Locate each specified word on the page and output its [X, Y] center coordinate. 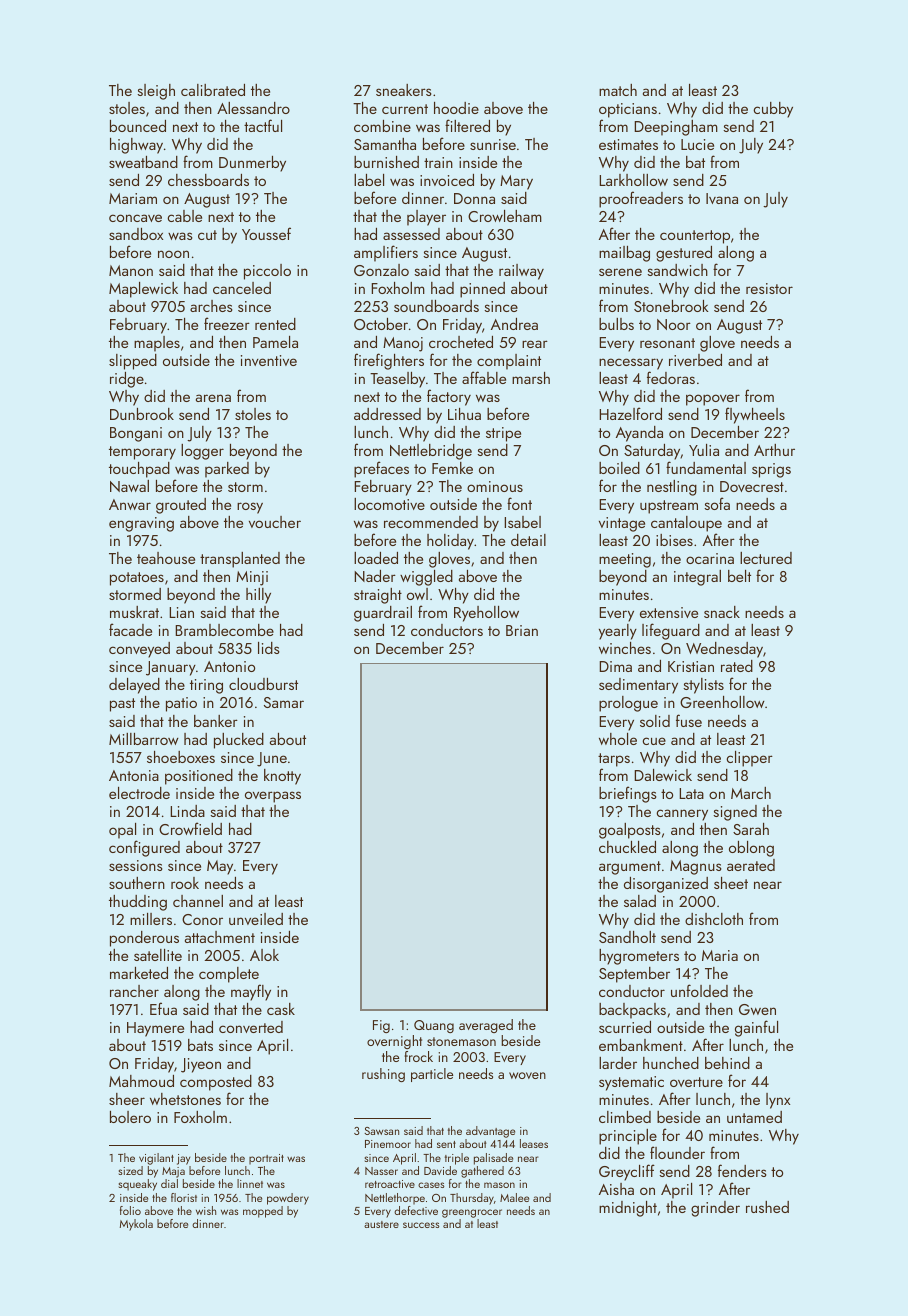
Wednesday [724, 650]
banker [216, 721]
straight [378, 596]
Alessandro [253, 108]
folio [130, 1210]
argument [630, 868]
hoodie [456, 108]
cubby [773, 110]
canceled [242, 288]
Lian [181, 612]
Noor [674, 324]
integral [697, 578]
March [751, 793]
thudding [138, 903]
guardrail [383, 614]
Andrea [514, 324]
